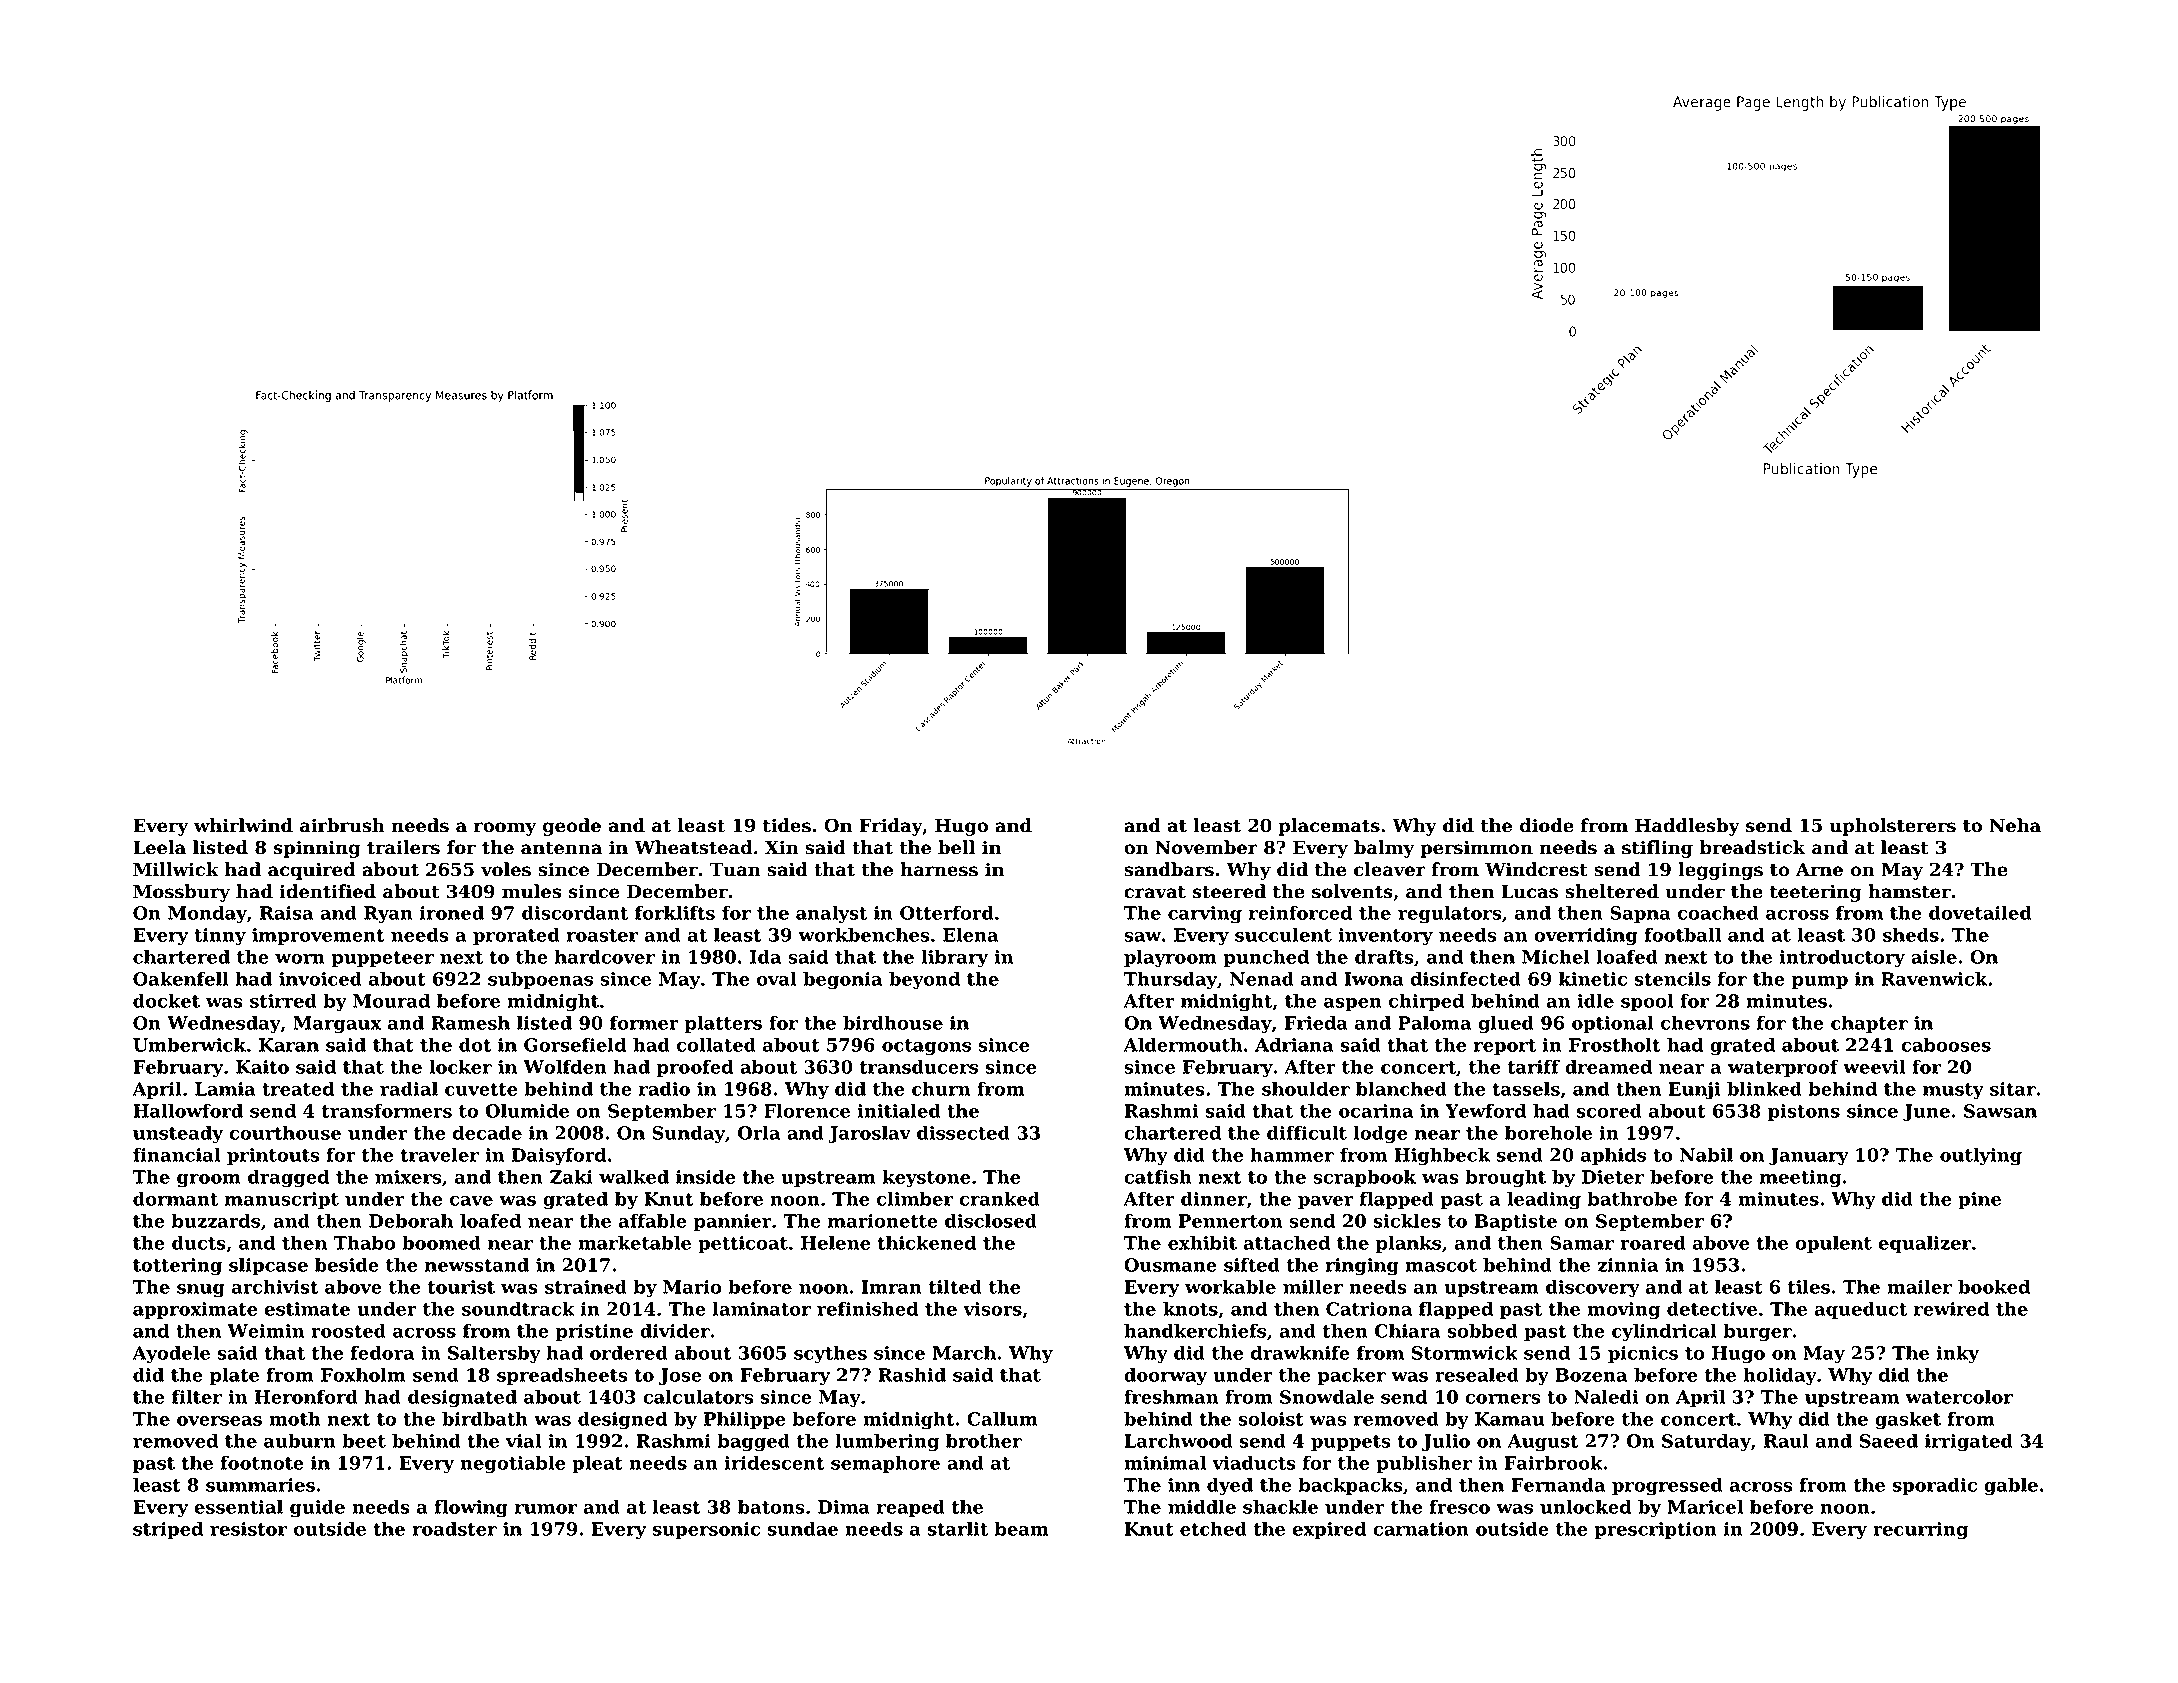 The width and height of the screenshot is (2178, 1683). I want to click on aphids, so click(1613, 1156).
